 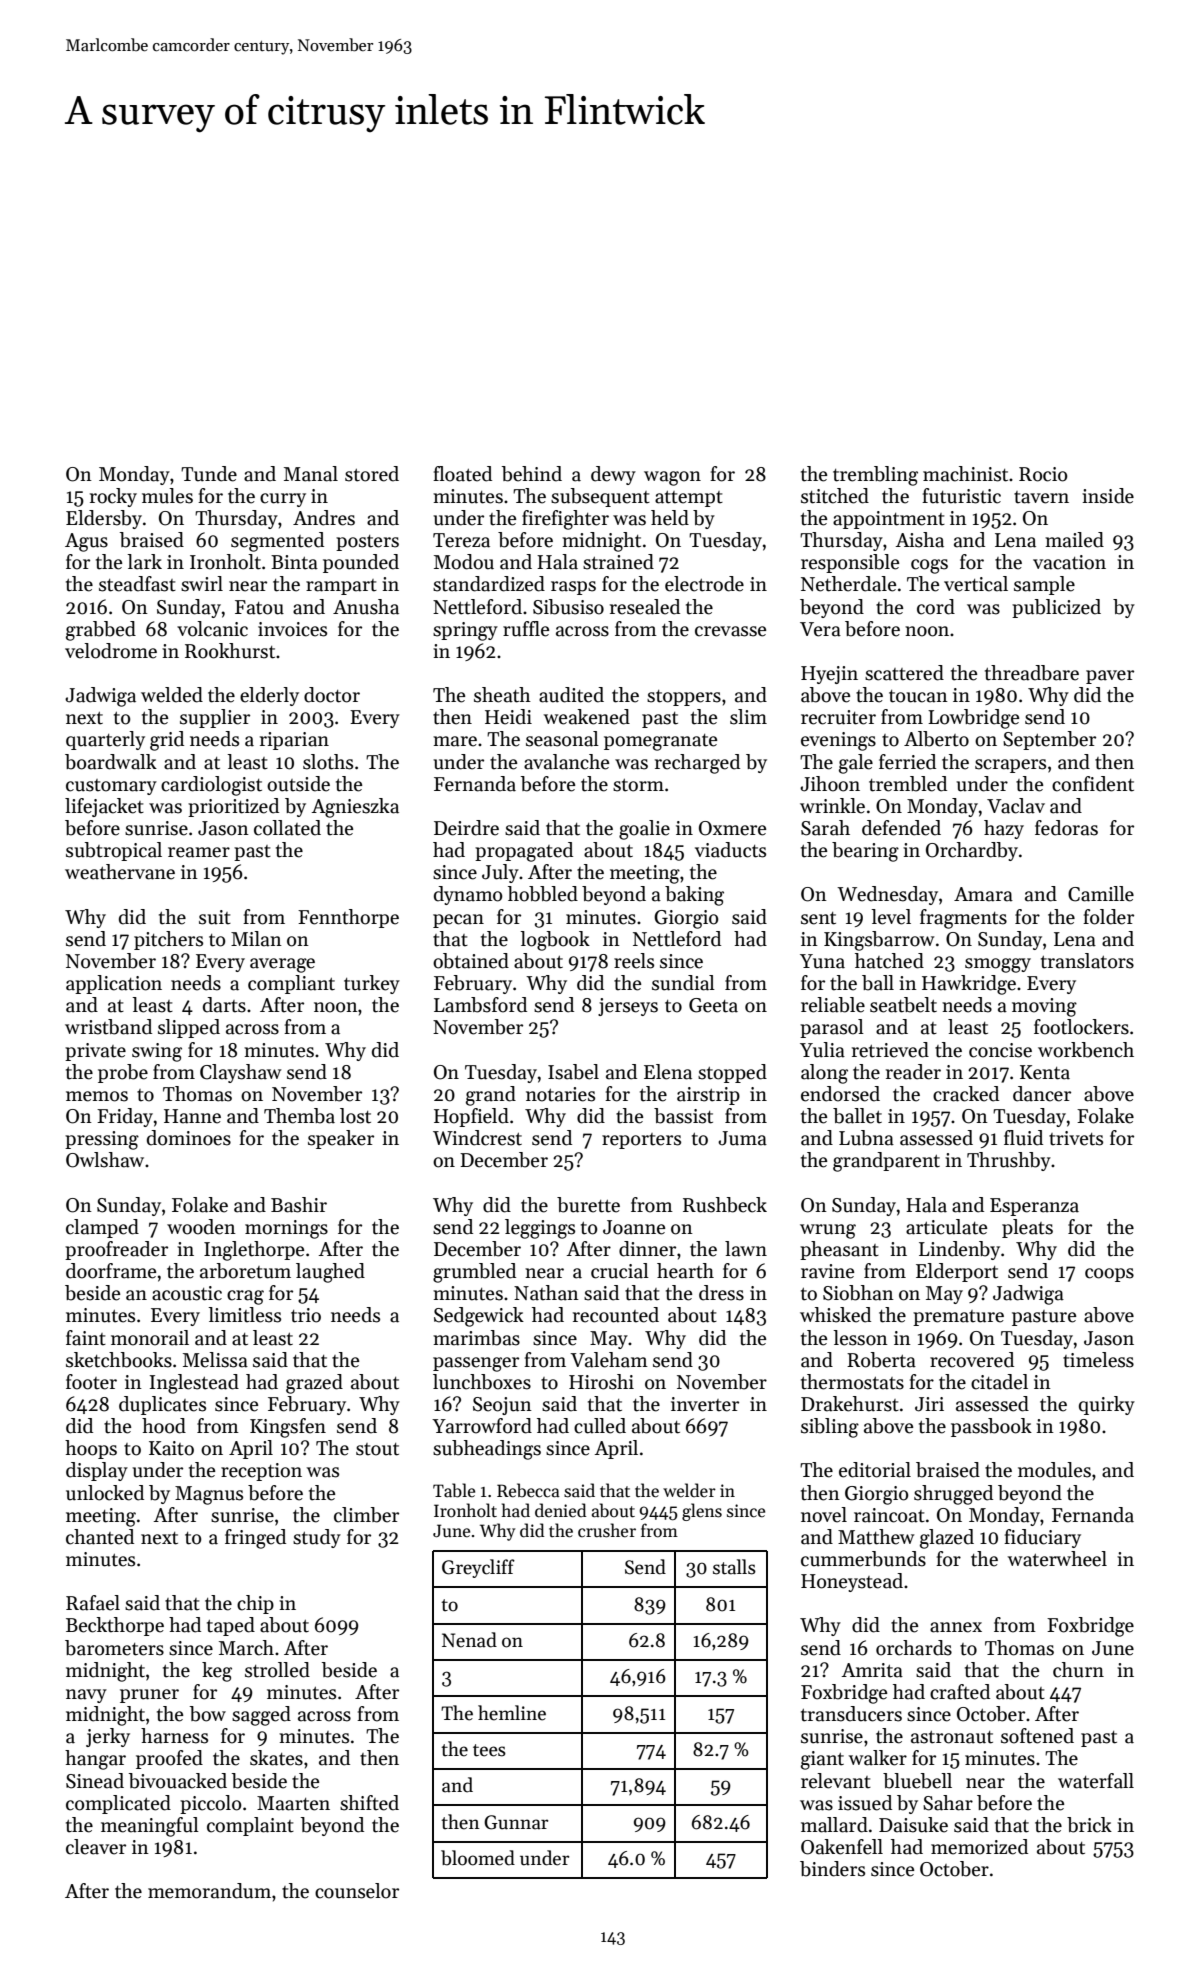 I want to click on Rocio, so click(x=1043, y=474).
